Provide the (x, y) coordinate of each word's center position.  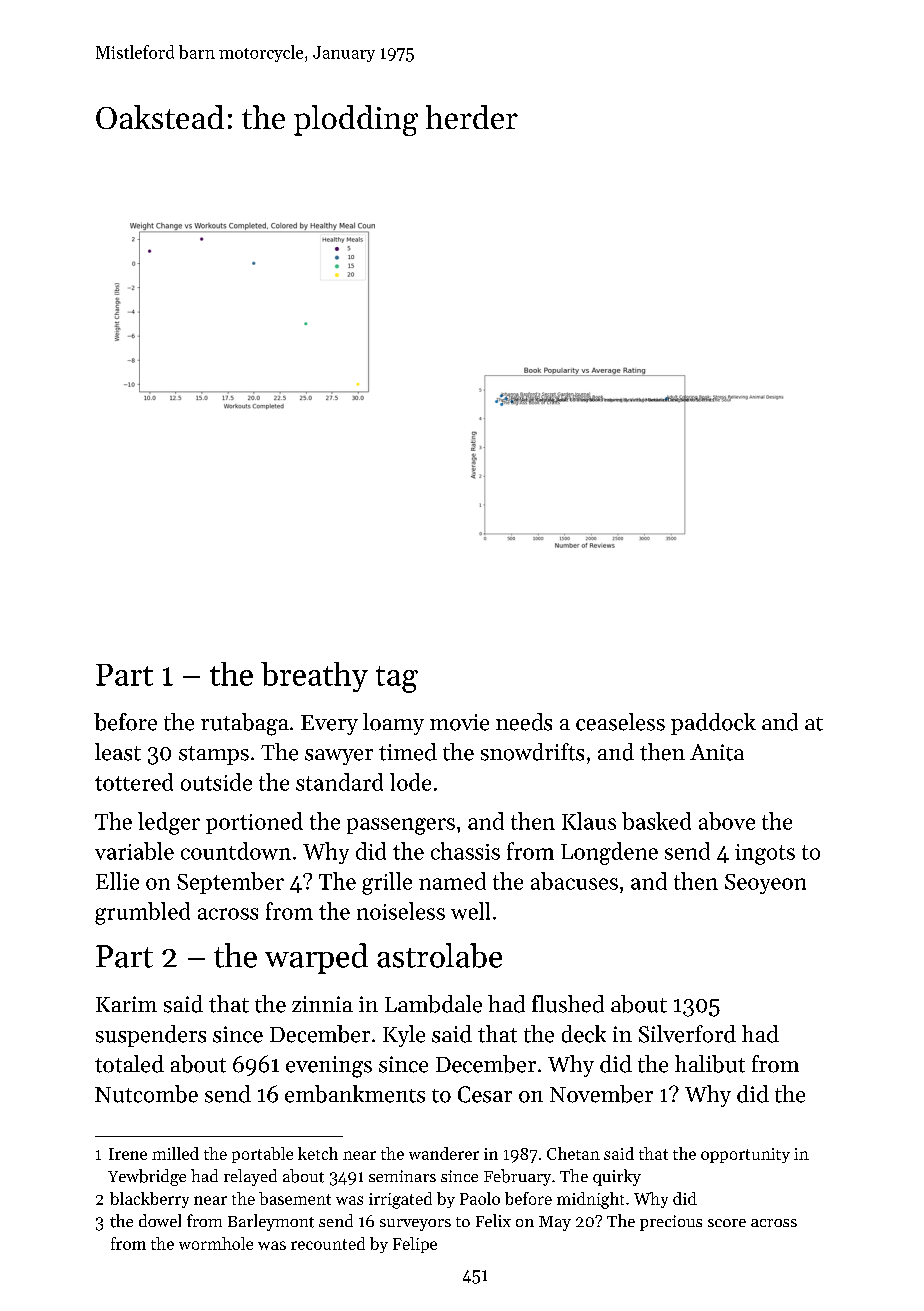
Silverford (687, 1034)
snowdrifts (532, 752)
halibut (710, 1064)
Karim (126, 1004)
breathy (314, 677)
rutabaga (245, 724)
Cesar (485, 1094)
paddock (713, 724)
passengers (401, 826)
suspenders (151, 1036)
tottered (134, 782)
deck (584, 1034)
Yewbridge (147, 1177)
